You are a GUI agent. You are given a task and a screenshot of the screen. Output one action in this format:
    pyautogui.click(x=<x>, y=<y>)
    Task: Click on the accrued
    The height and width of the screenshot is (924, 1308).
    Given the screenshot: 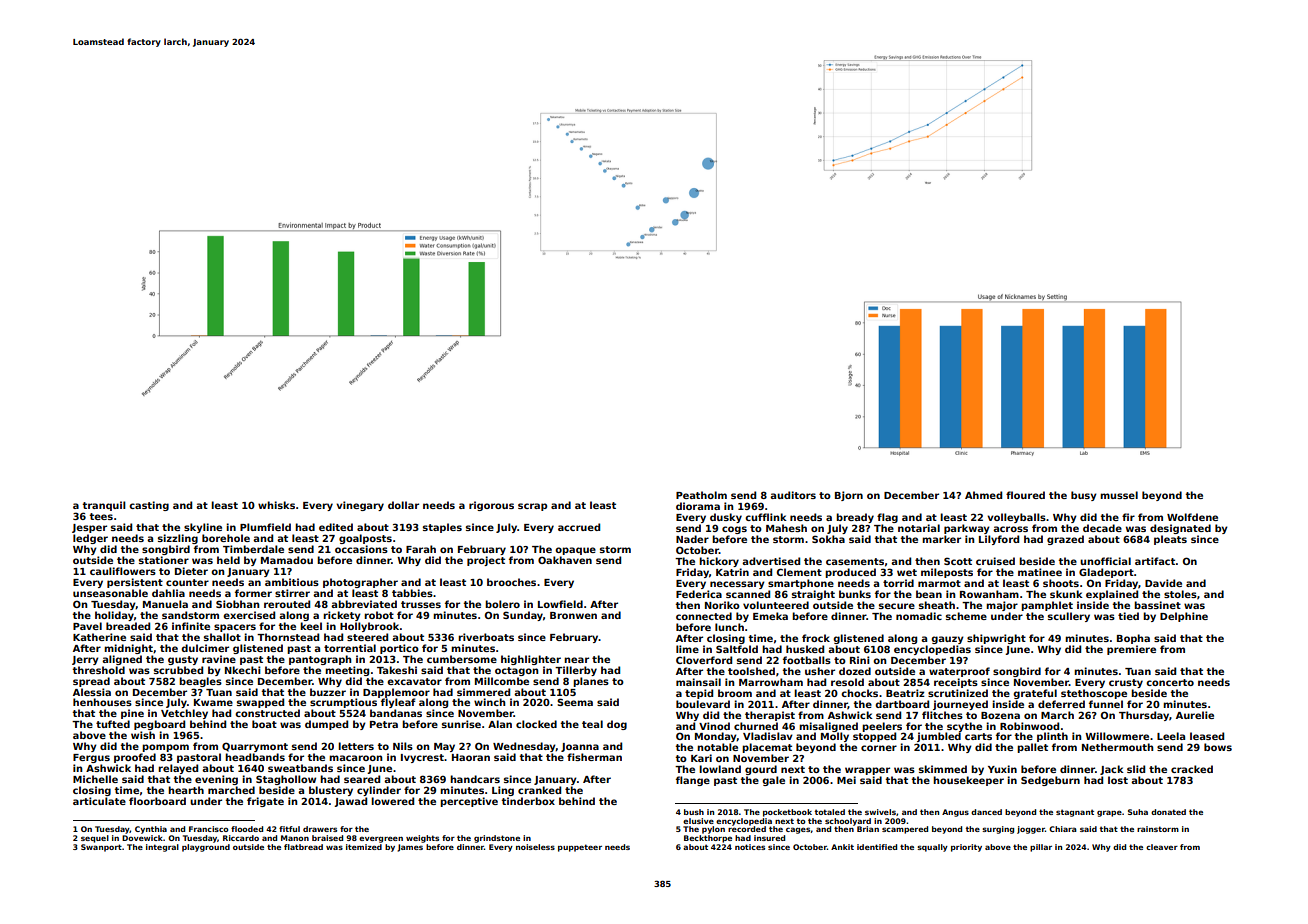 What is the action you would take?
    pyautogui.click(x=579, y=527)
